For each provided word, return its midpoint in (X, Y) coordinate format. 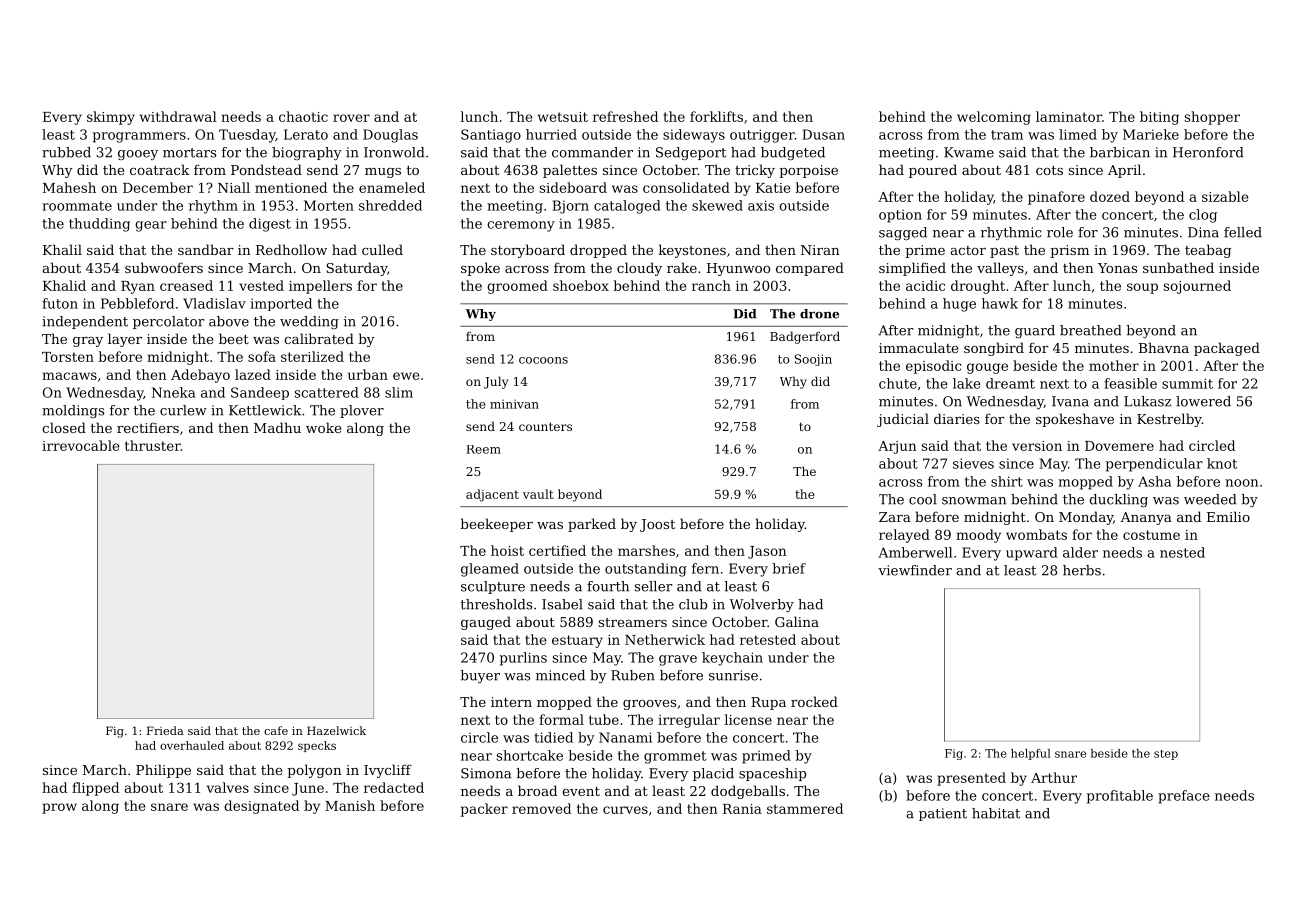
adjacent (492, 495)
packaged (1227, 349)
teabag (1208, 251)
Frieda (165, 730)
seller (653, 586)
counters (545, 426)
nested (1182, 552)
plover (362, 411)
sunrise (733, 675)
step (1166, 754)
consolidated (686, 187)
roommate (77, 206)
